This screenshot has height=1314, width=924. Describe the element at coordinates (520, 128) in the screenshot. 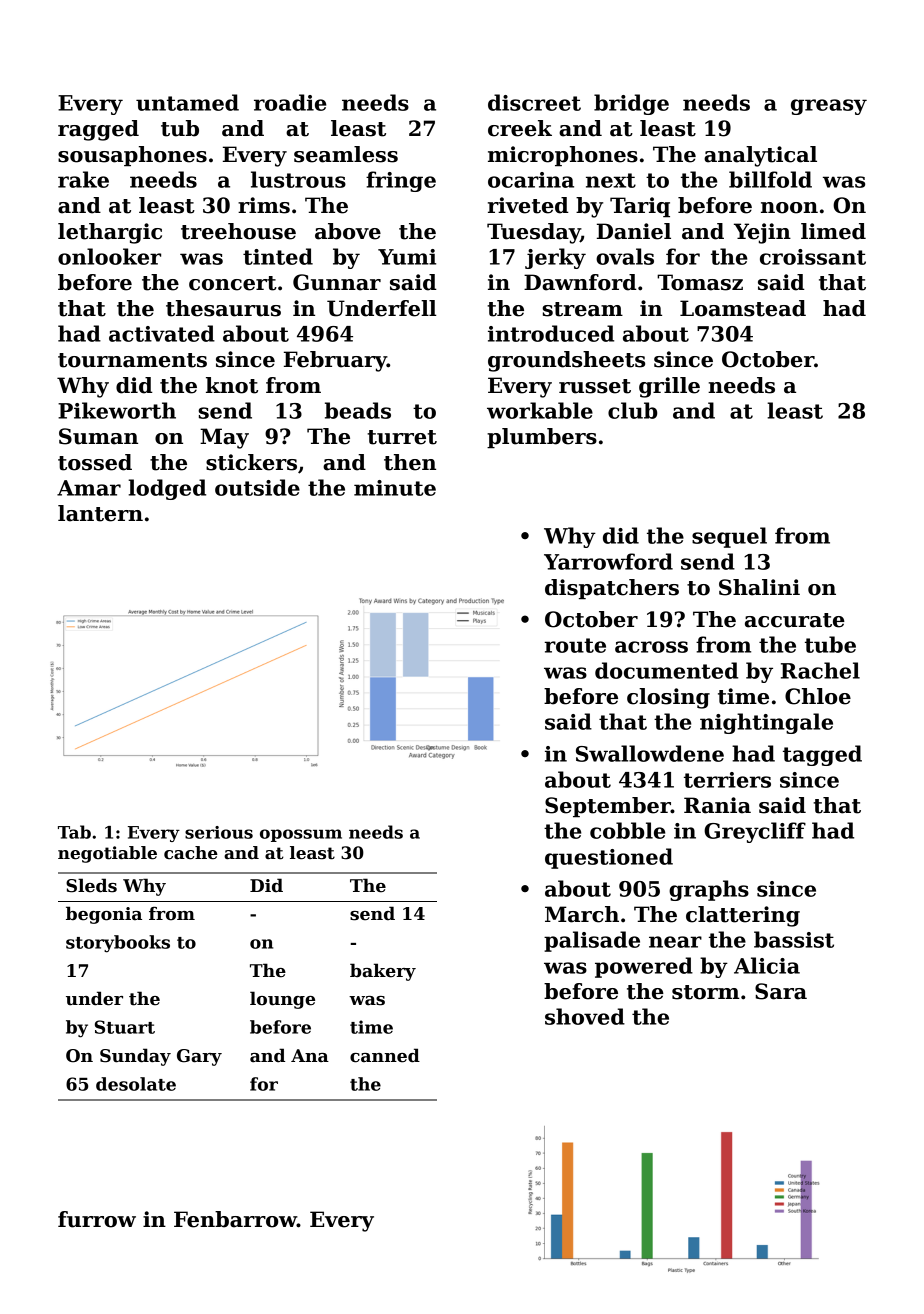

I see `creek` at that location.
